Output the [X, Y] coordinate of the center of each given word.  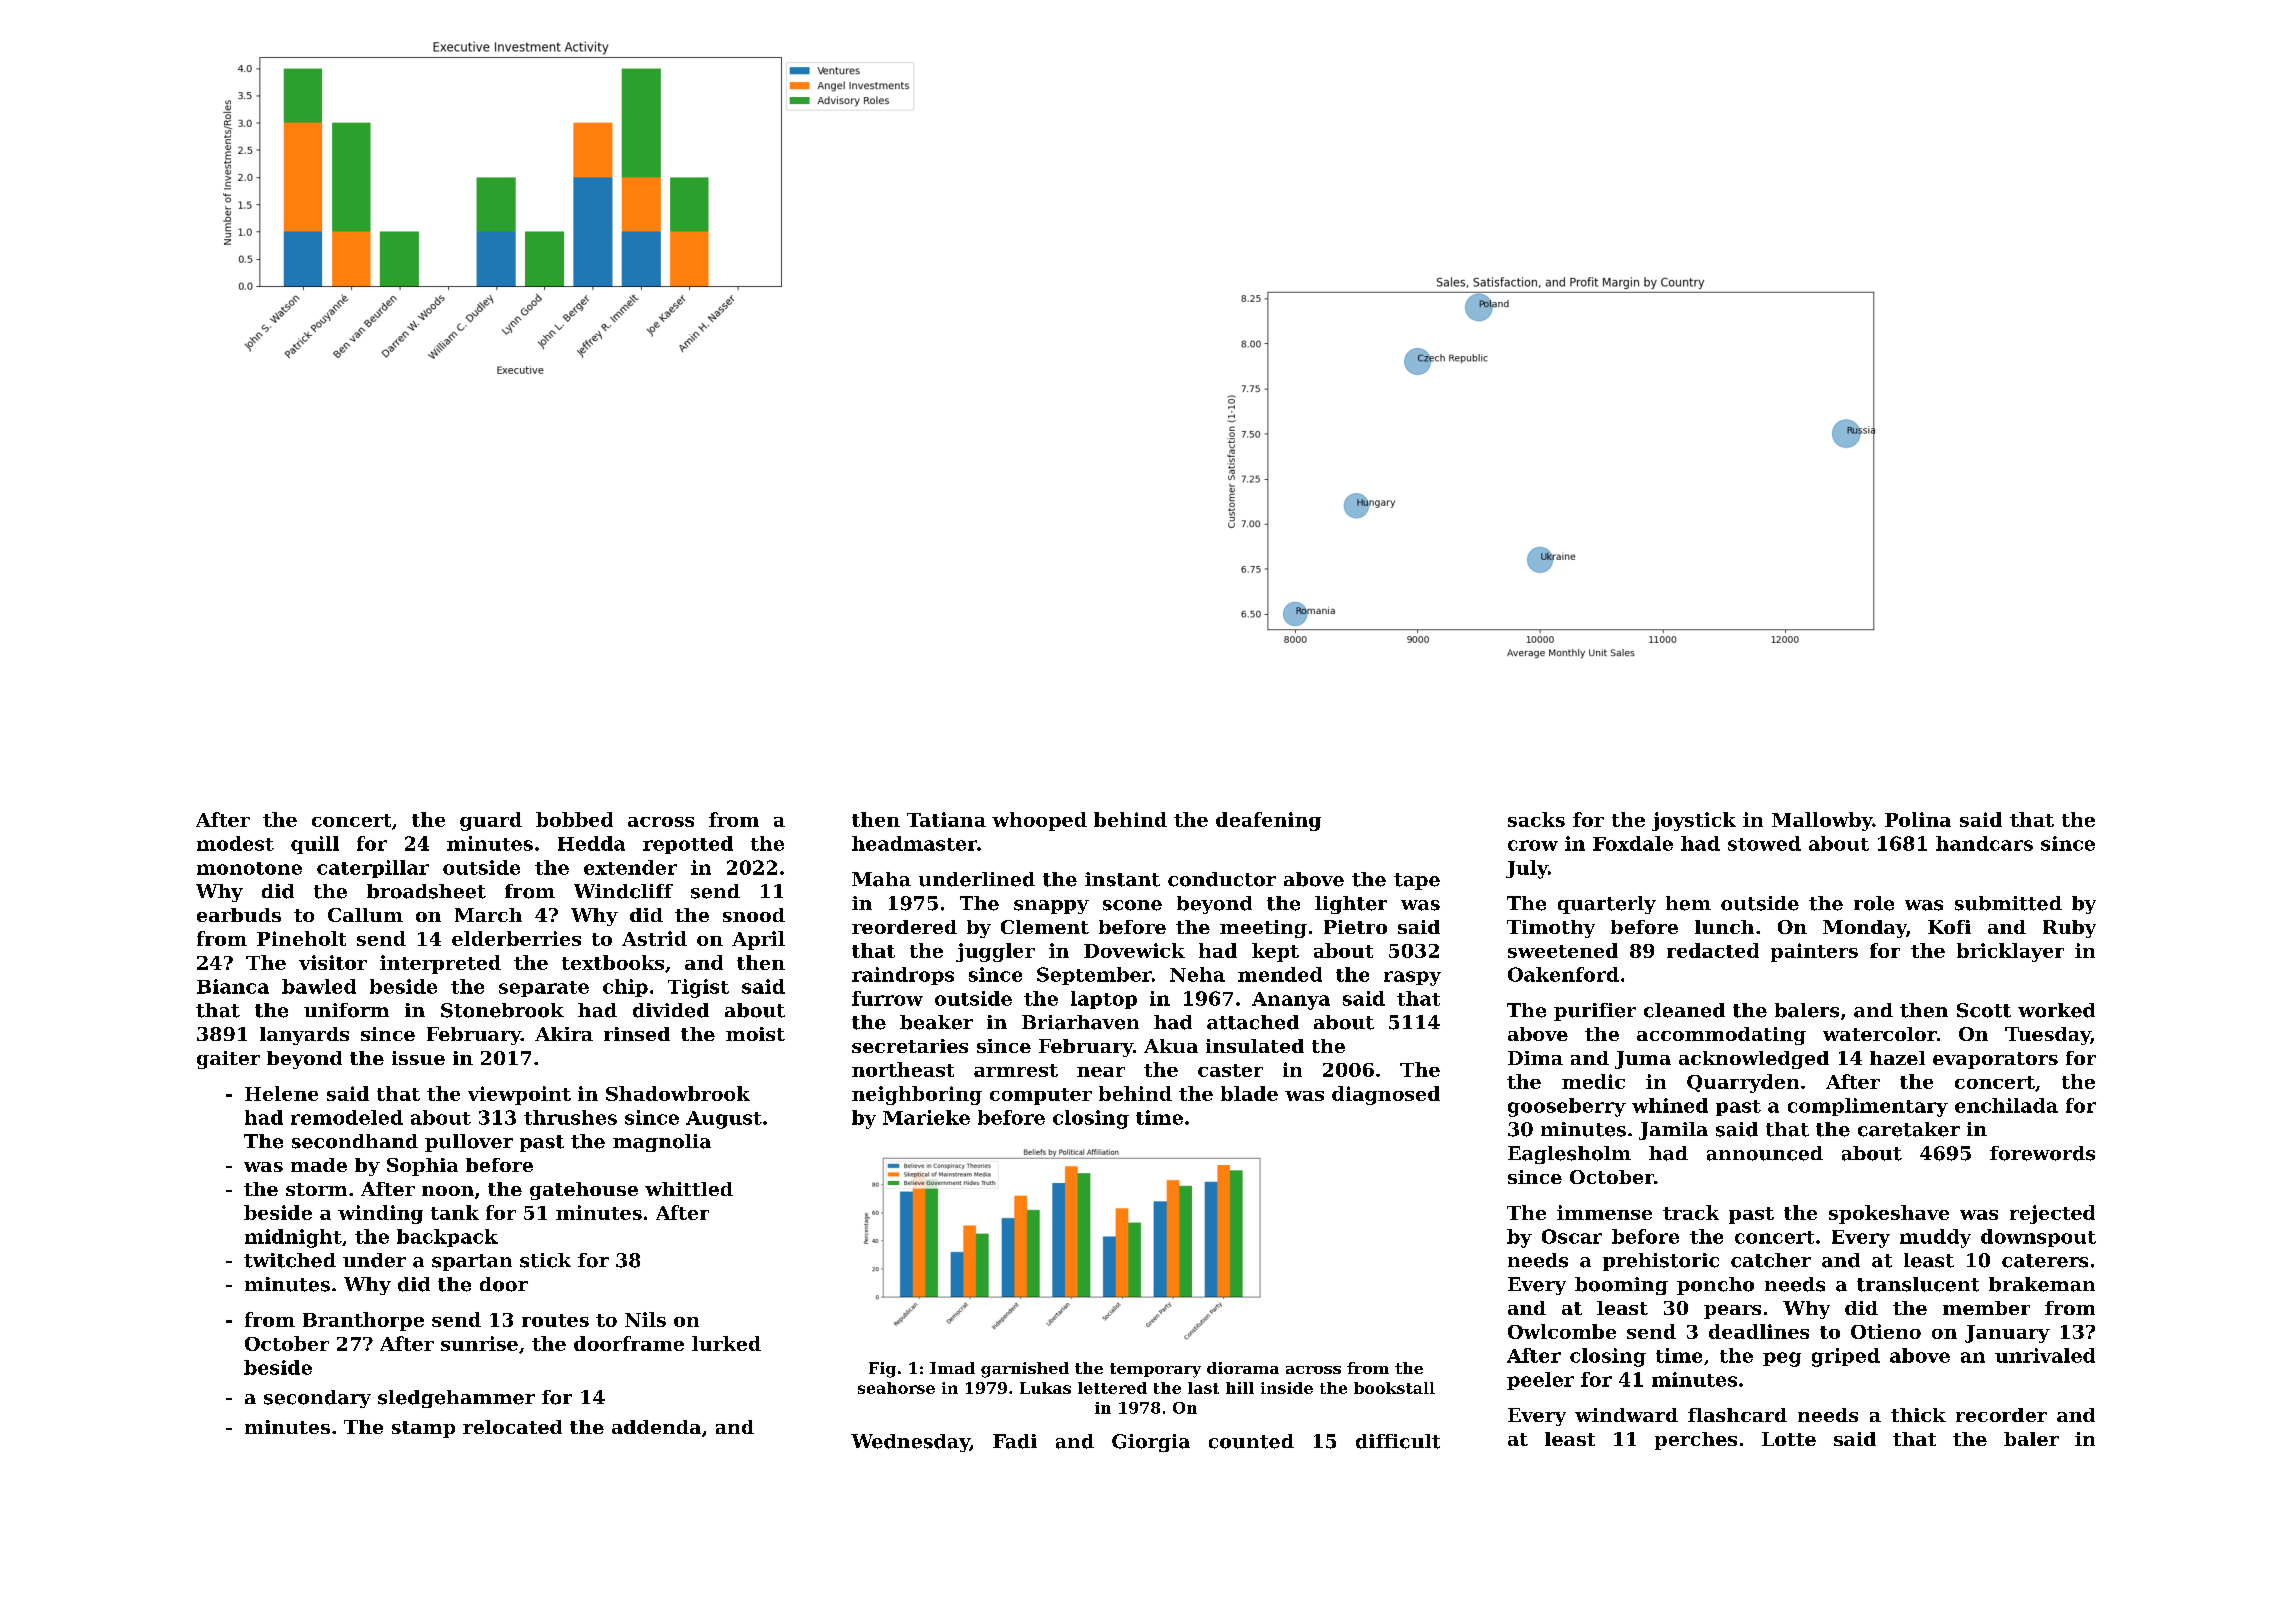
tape [1417, 881]
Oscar [1572, 1236]
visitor [333, 962]
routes [555, 1320]
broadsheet [426, 891]
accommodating [1721, 1036]
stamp [423, 1429]
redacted [1713, 950]
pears [1732, 1312]
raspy [1412, 978]
